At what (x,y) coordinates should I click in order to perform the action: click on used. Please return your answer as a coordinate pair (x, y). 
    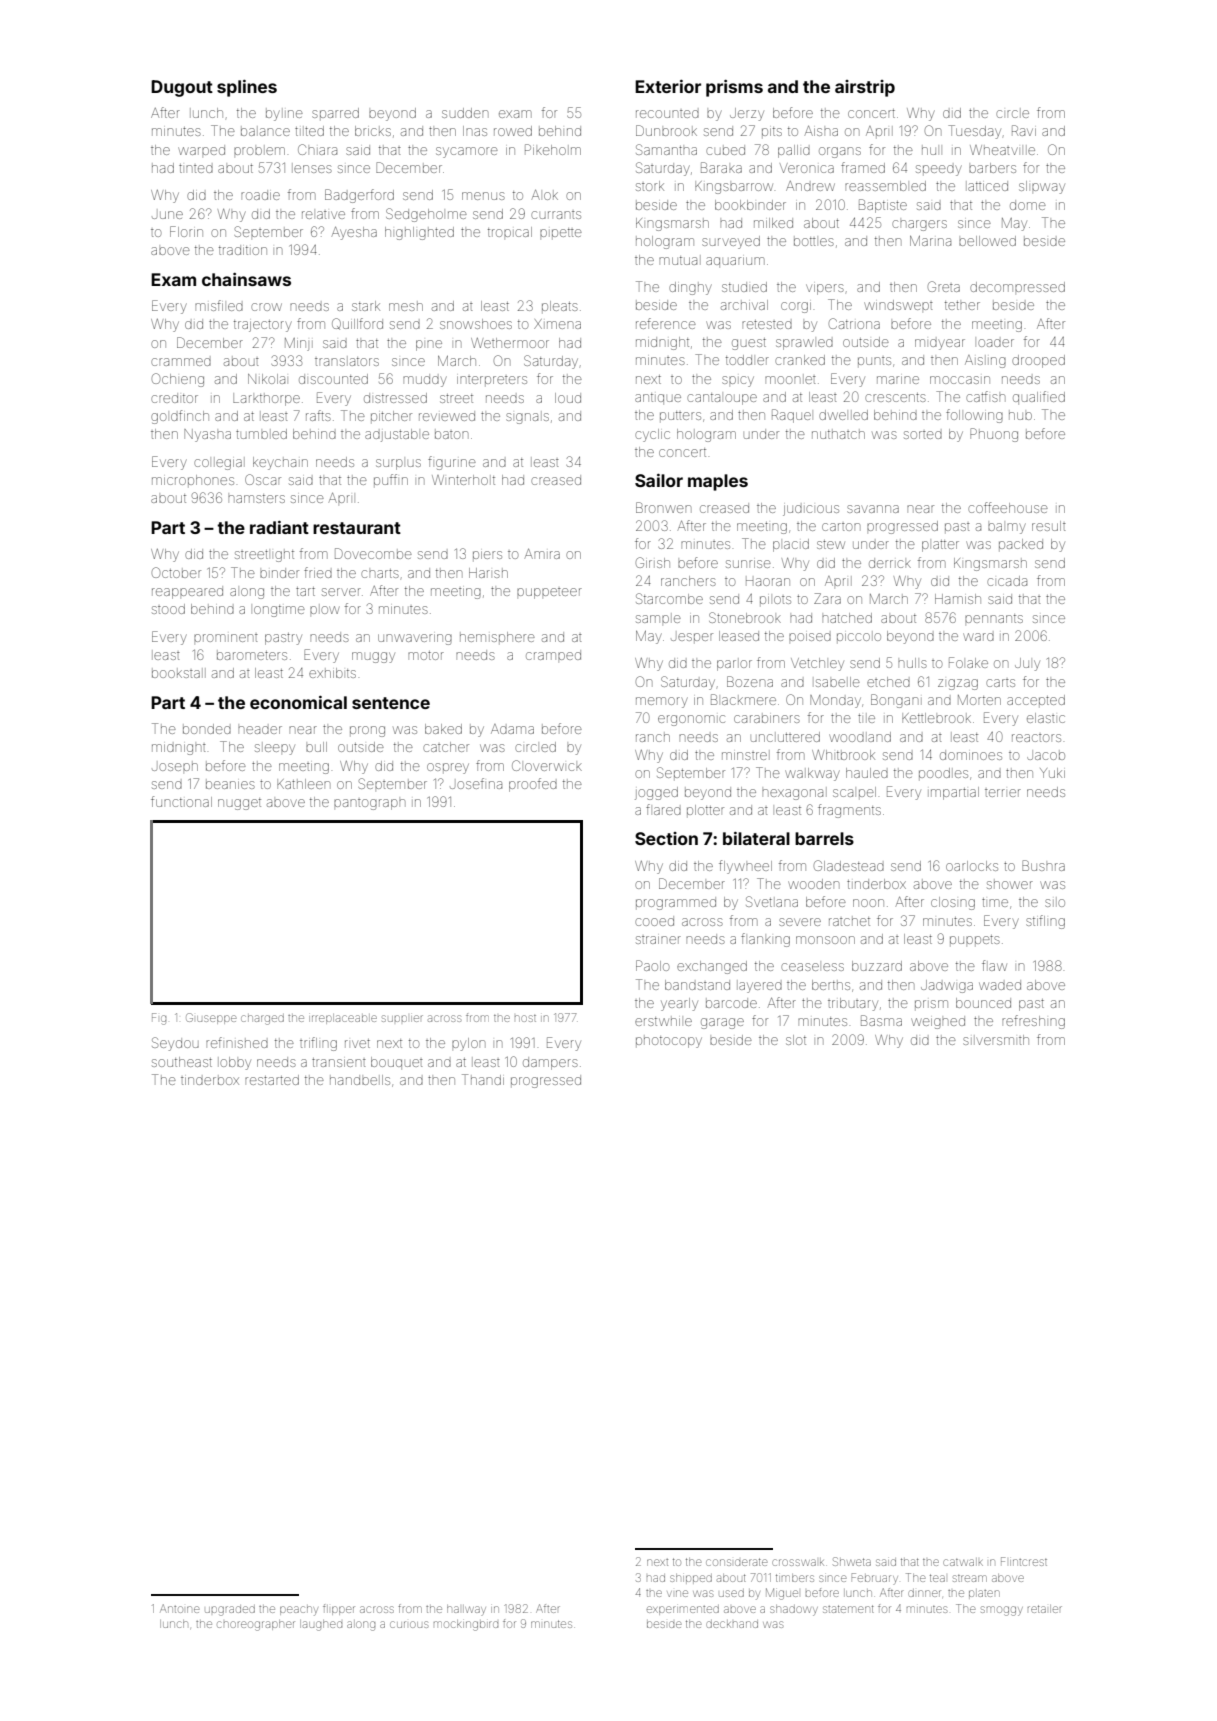
    Looking at the image, I should click on (731, 1593).
